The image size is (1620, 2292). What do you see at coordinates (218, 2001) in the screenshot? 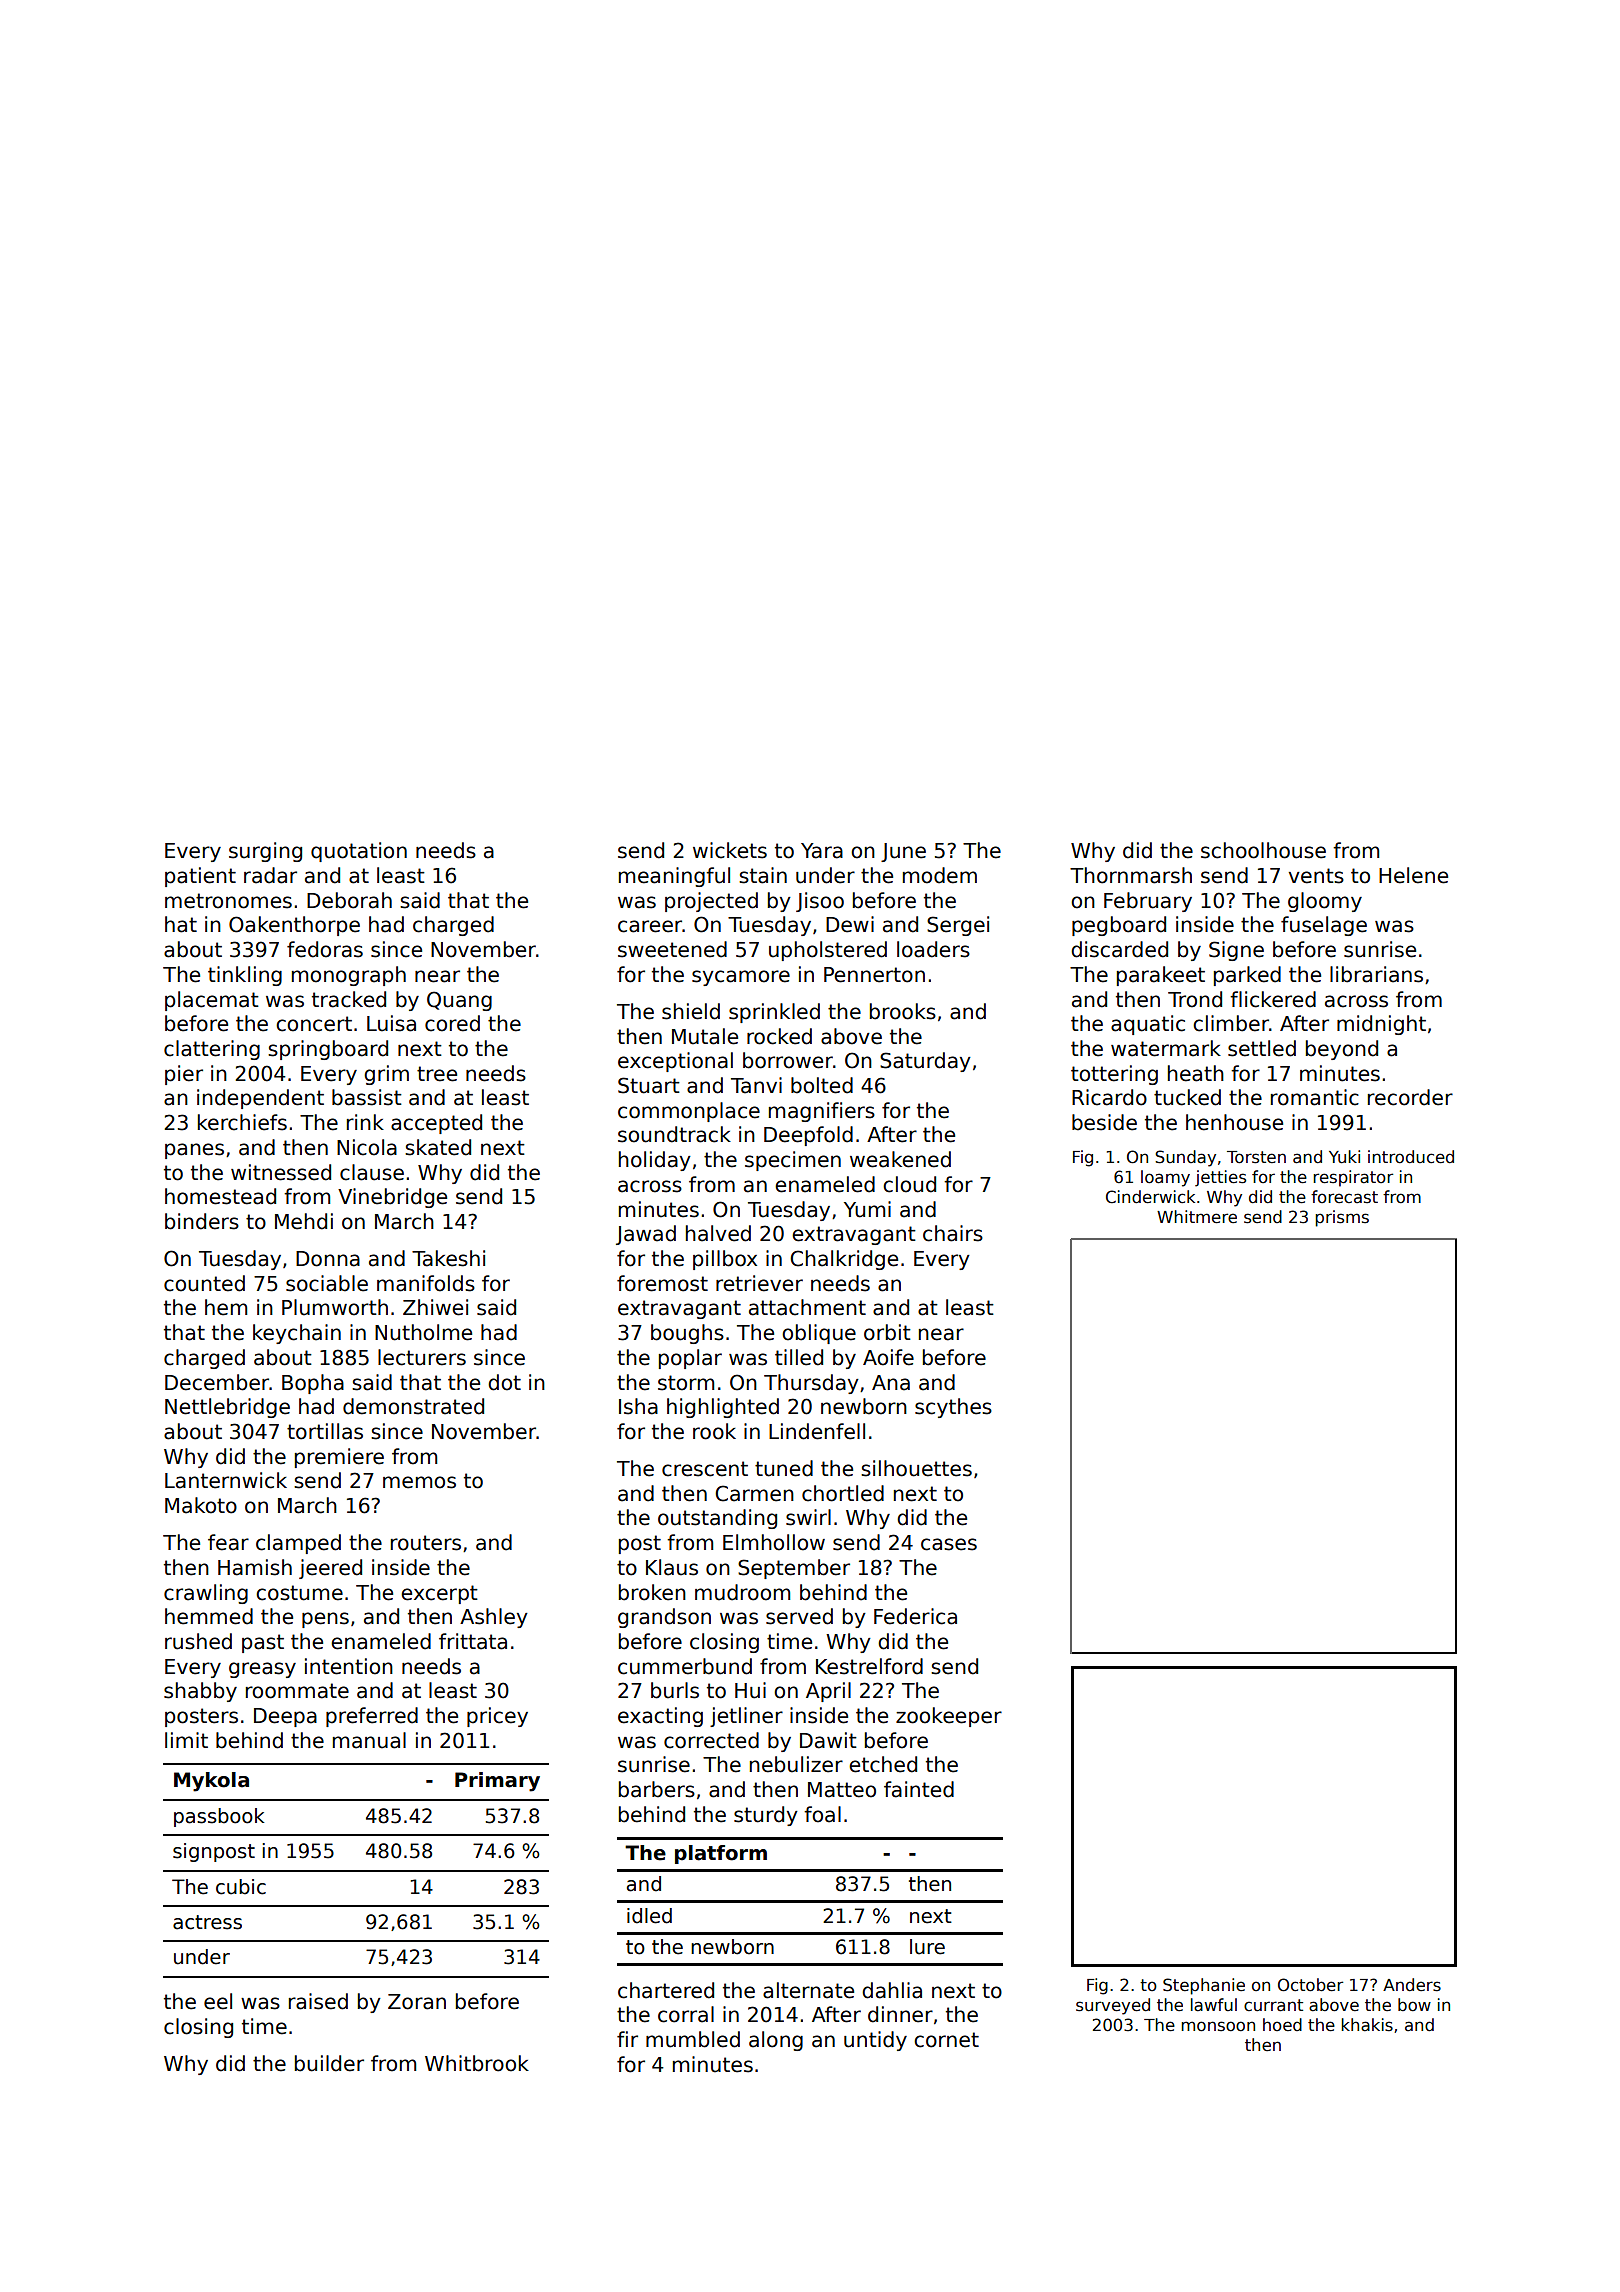
I see `eel` at bounding box center [218, 2001].
